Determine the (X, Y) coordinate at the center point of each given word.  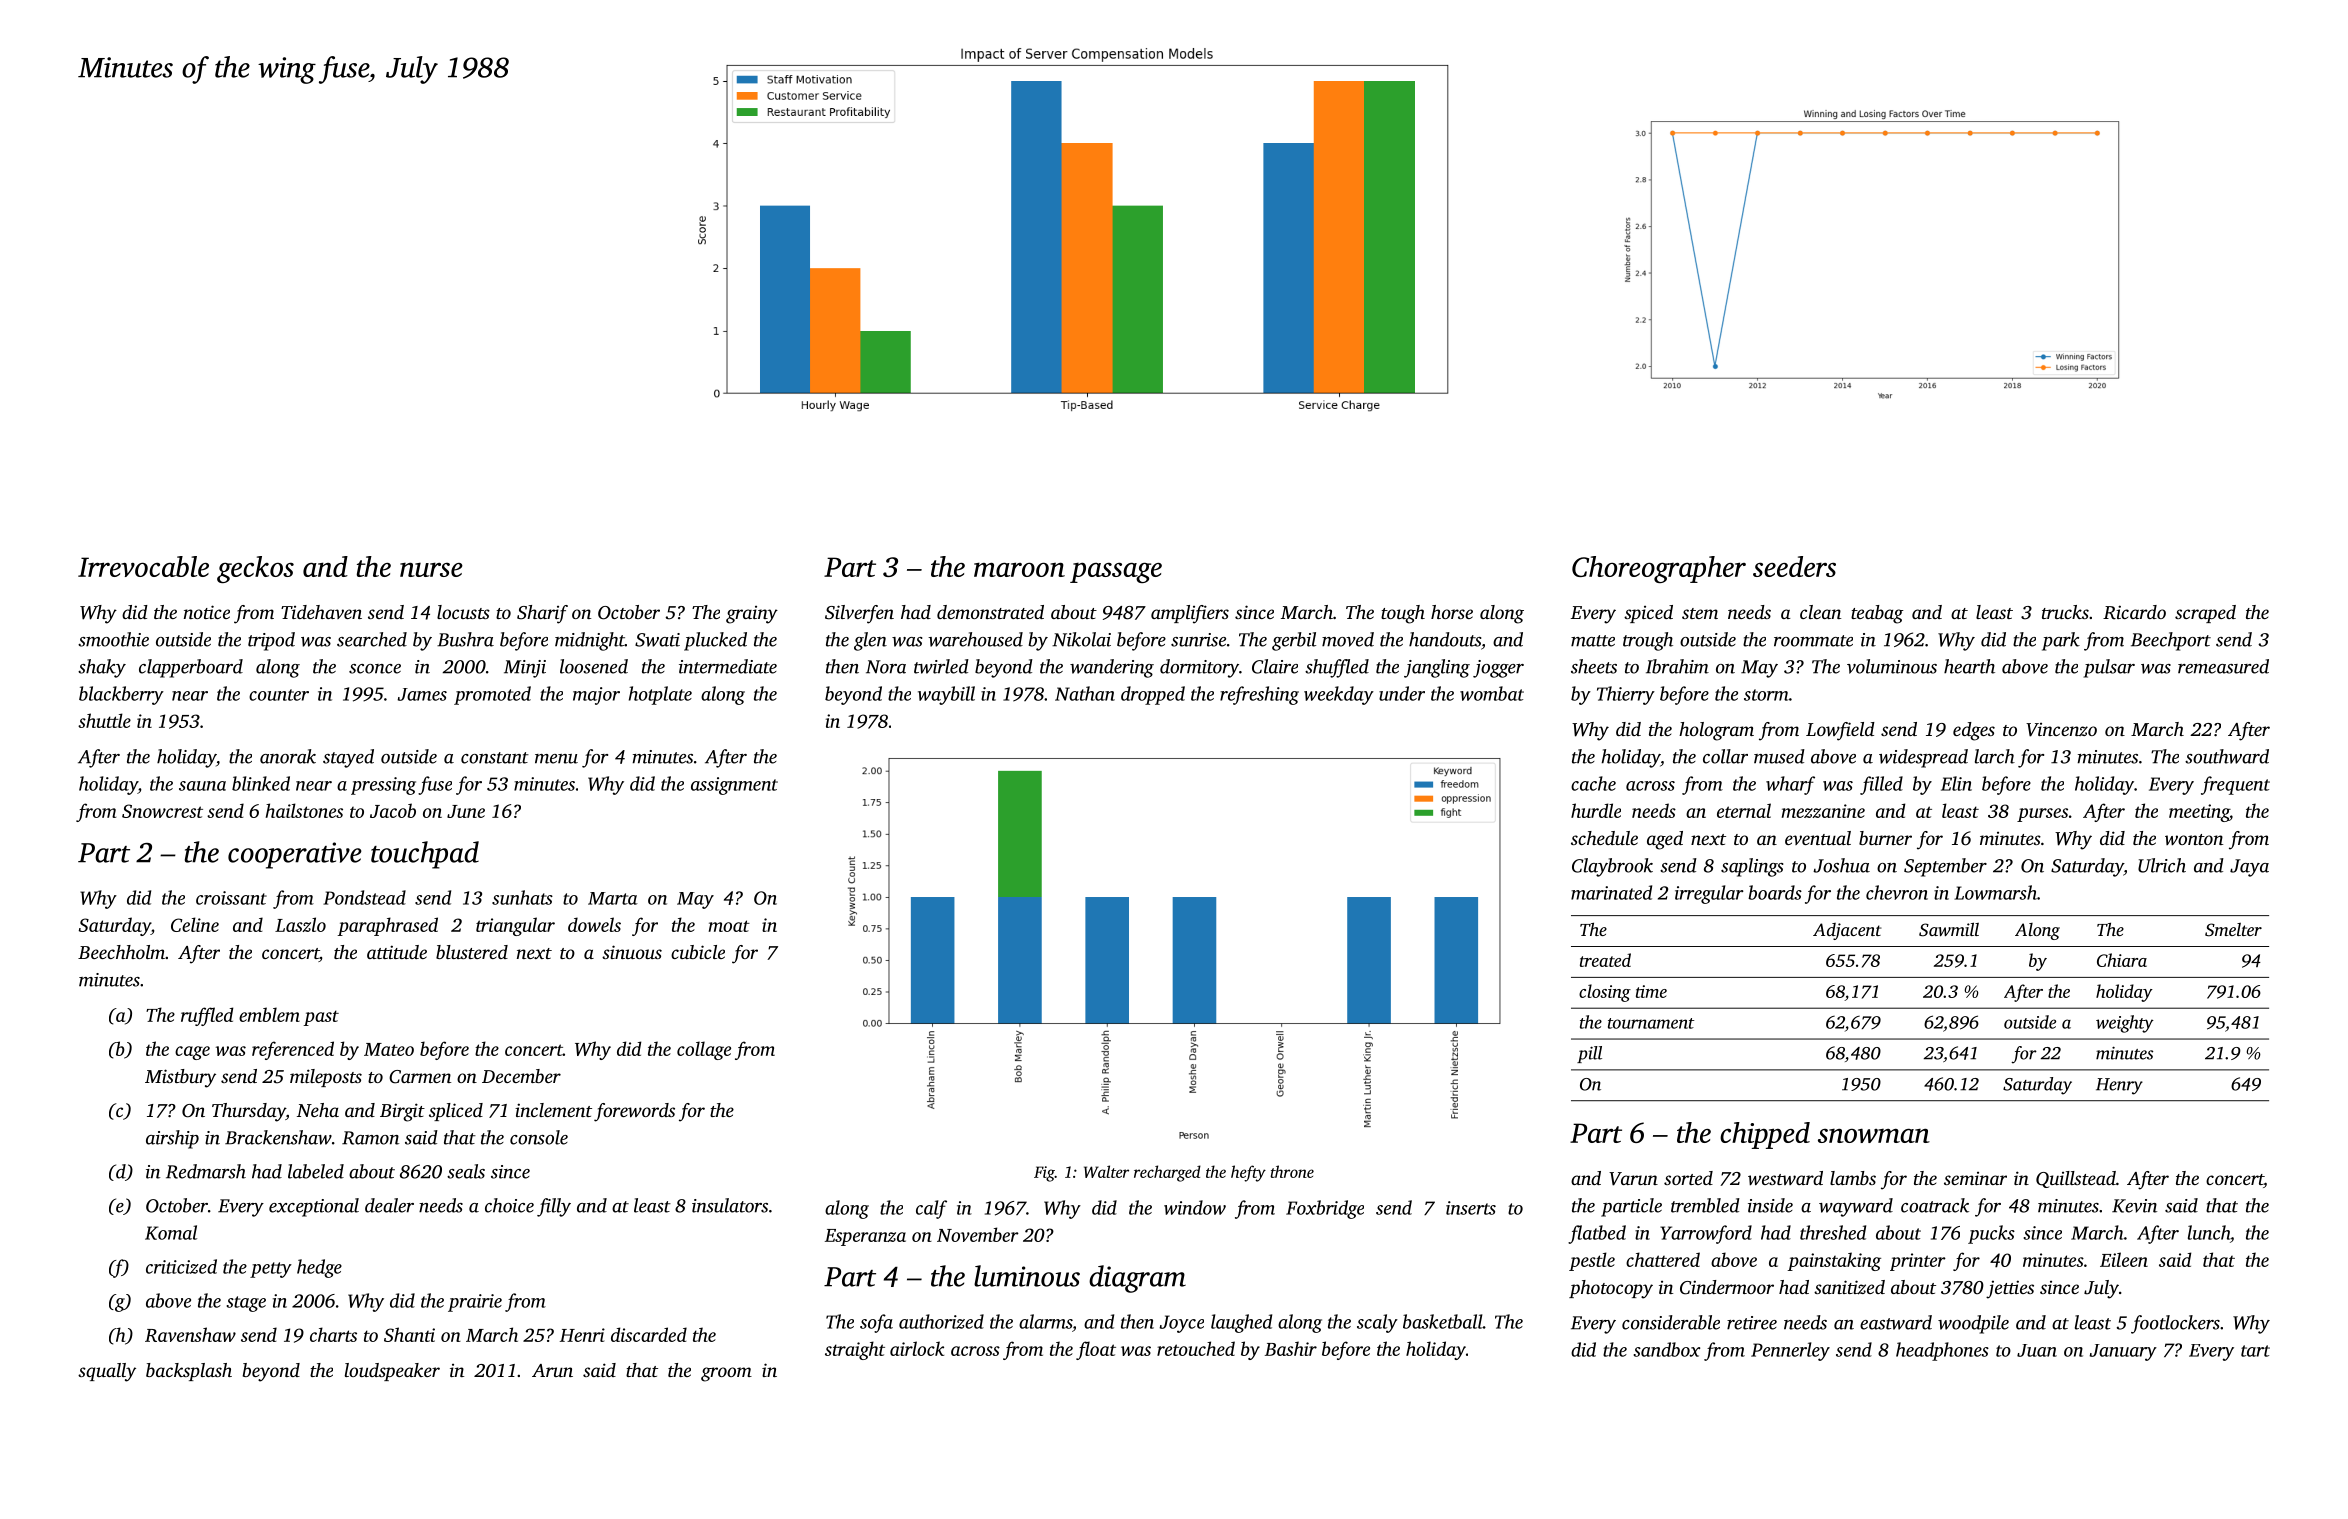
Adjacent (1847, 931)
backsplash (189, 1372)
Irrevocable (143, 566)
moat (729, 926)
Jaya (2249, 868)
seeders (1794, 566)
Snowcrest (162, 811)
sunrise (1198, 640)
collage (704, 1050)
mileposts (326, 1078)
